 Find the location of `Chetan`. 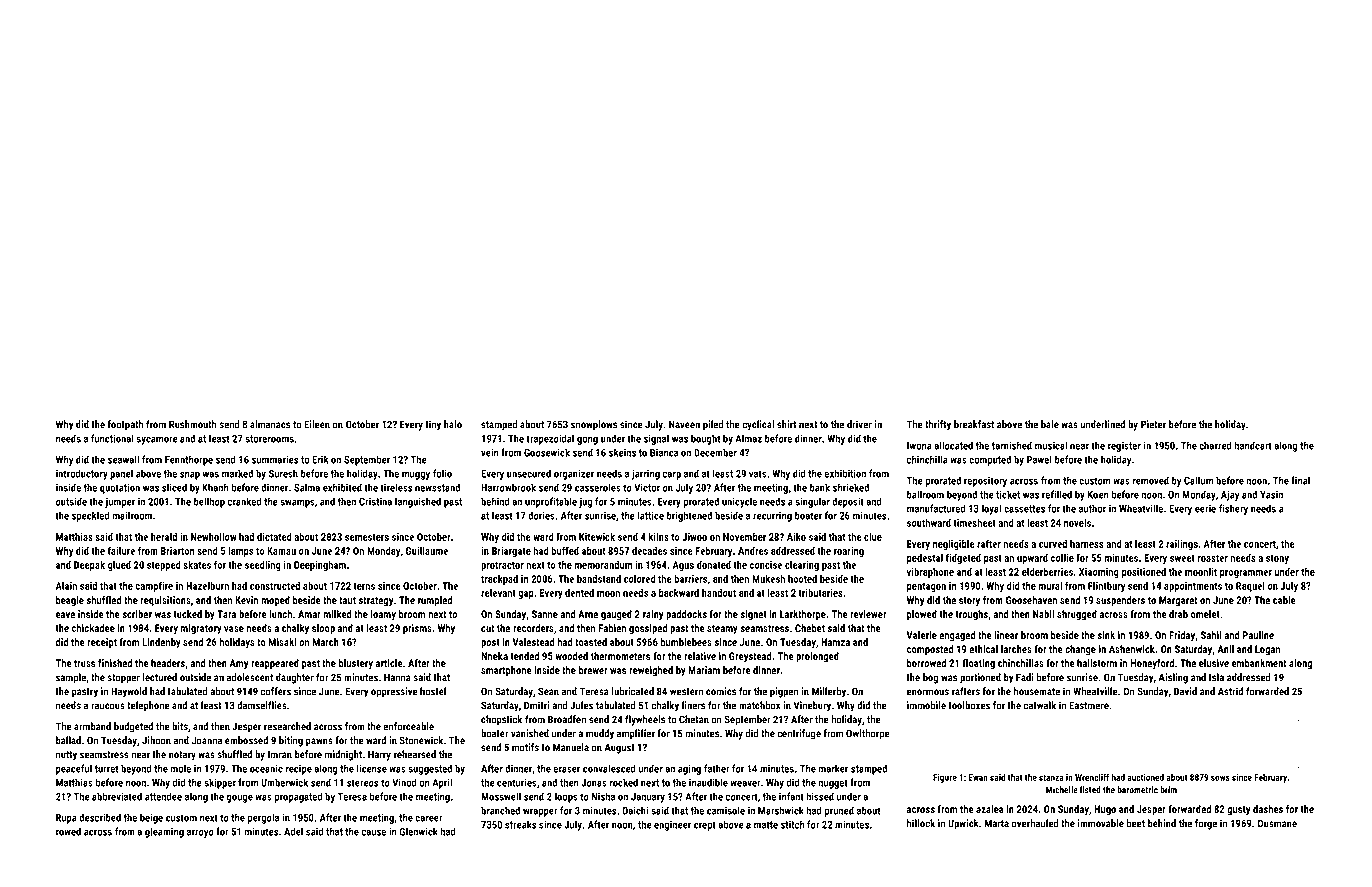

Chetan is located at coordinates (694, 719).
